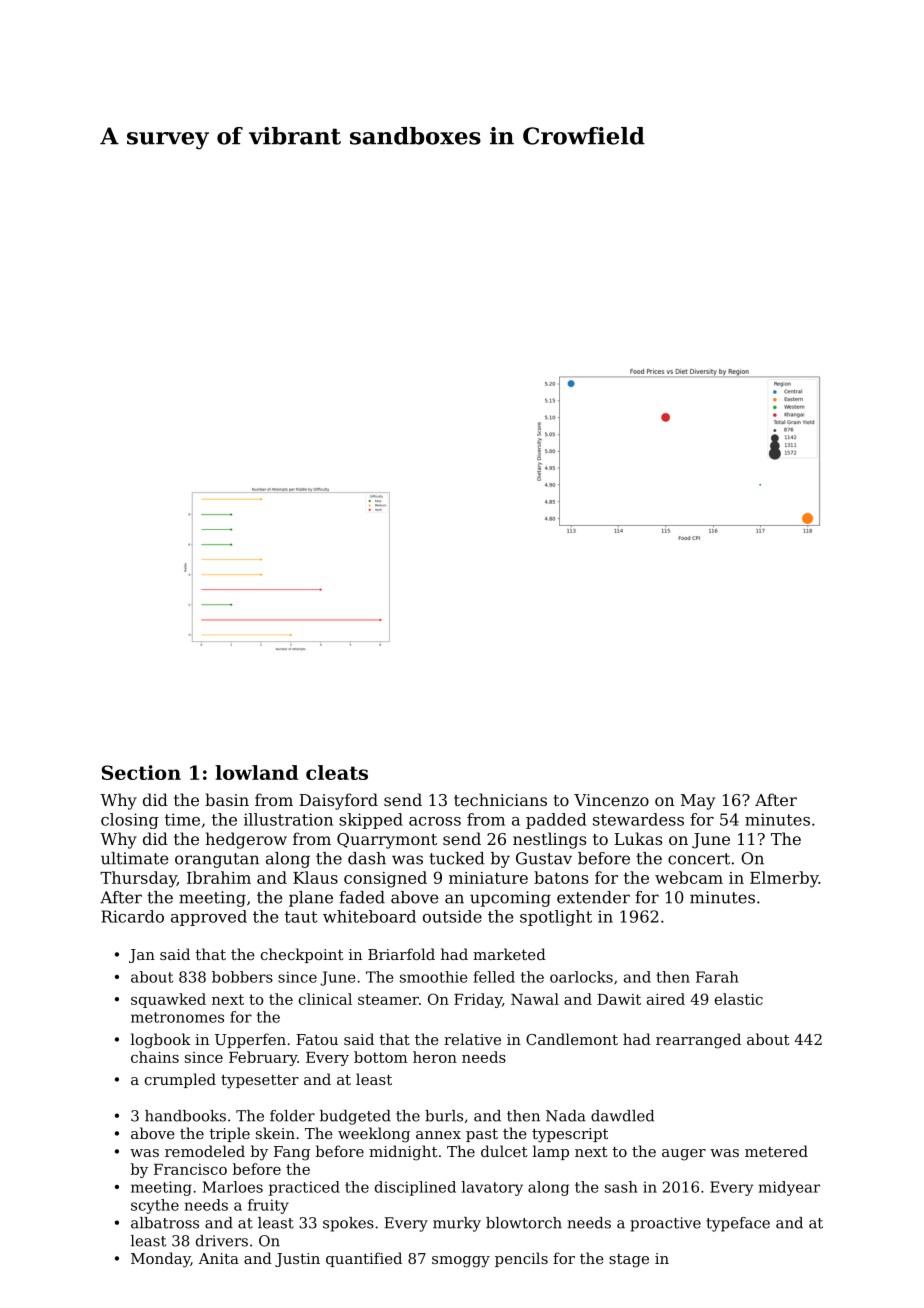 The width and height of the screenshot is (924, 1308). What do you see at coordinates (317, 1039) in the screenshot?
I see `Fatou` at bounding box center [317, 1039].
